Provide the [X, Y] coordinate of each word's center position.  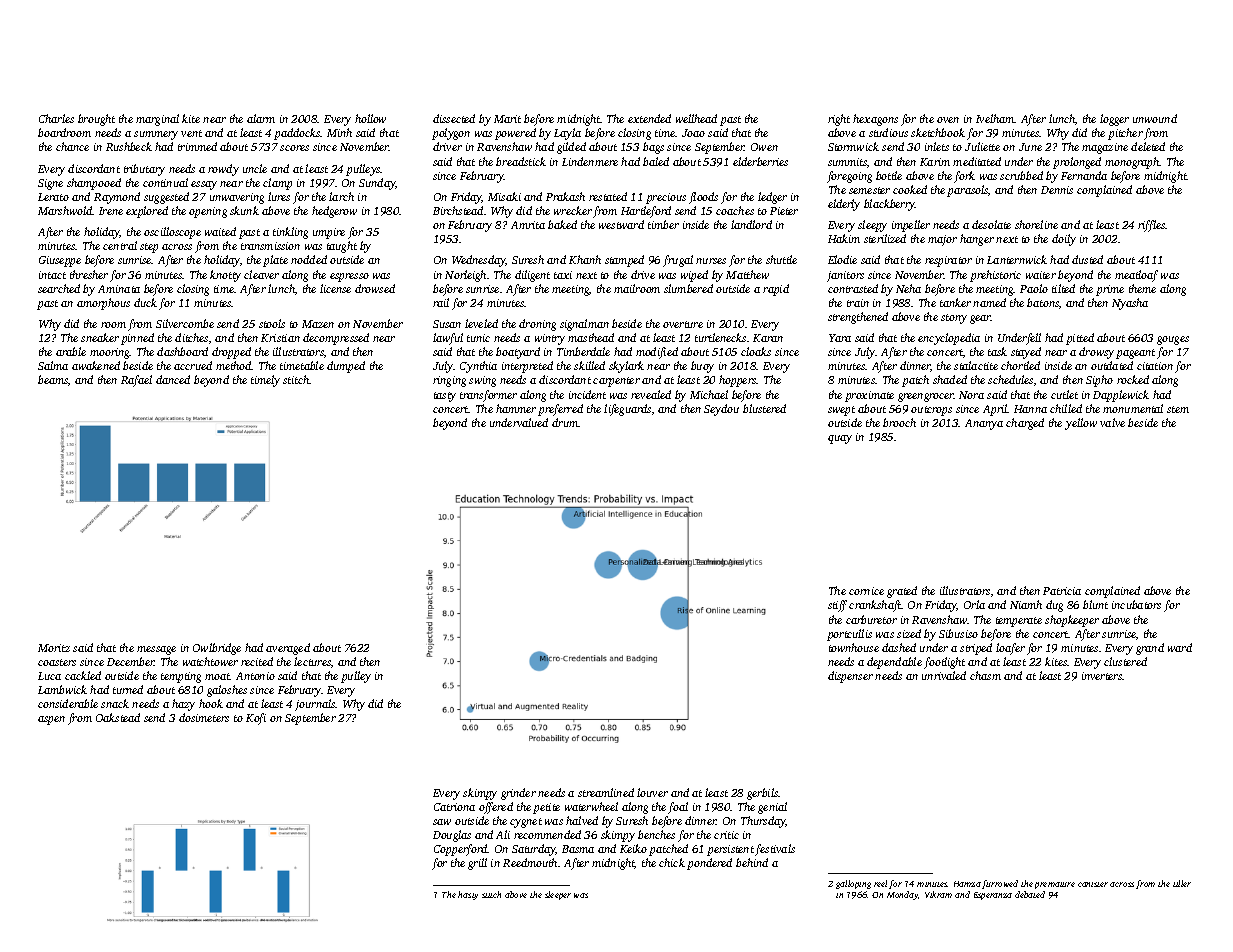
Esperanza [993, 896]
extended [649, 118]
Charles [56, 118]
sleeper [558, 895]
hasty [468, 895]
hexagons [875, 120]
